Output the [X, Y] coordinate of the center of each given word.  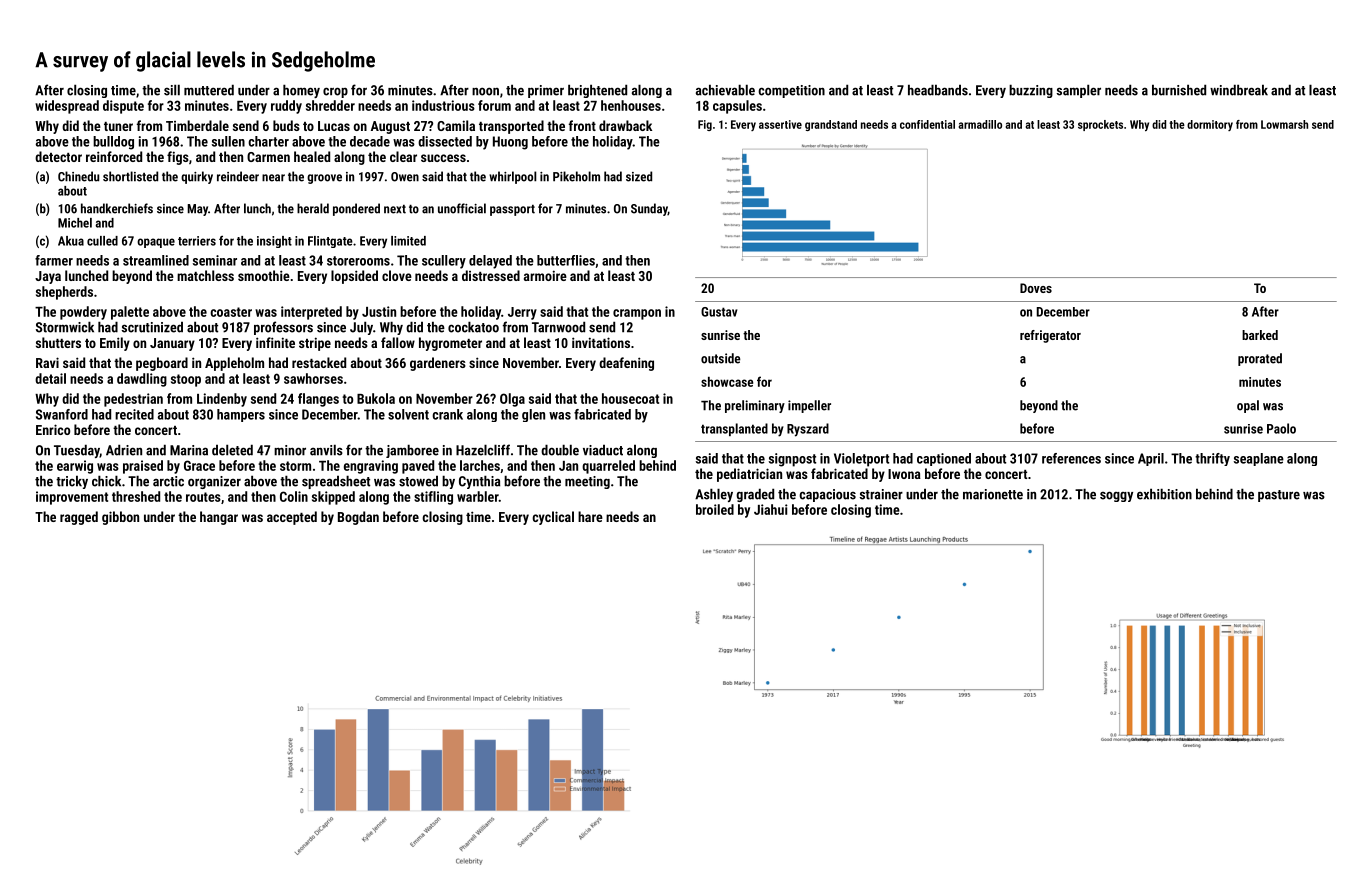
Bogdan [358, 518]
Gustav [719, 312]
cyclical [553, 518]
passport [512, 210]
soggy [1116, 496]
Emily [115, 344]
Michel [75, 223]
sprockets [1100, 125]
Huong [510, 143]
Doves [1036, 288]
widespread [67, 107]
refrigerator [1050, 336]
